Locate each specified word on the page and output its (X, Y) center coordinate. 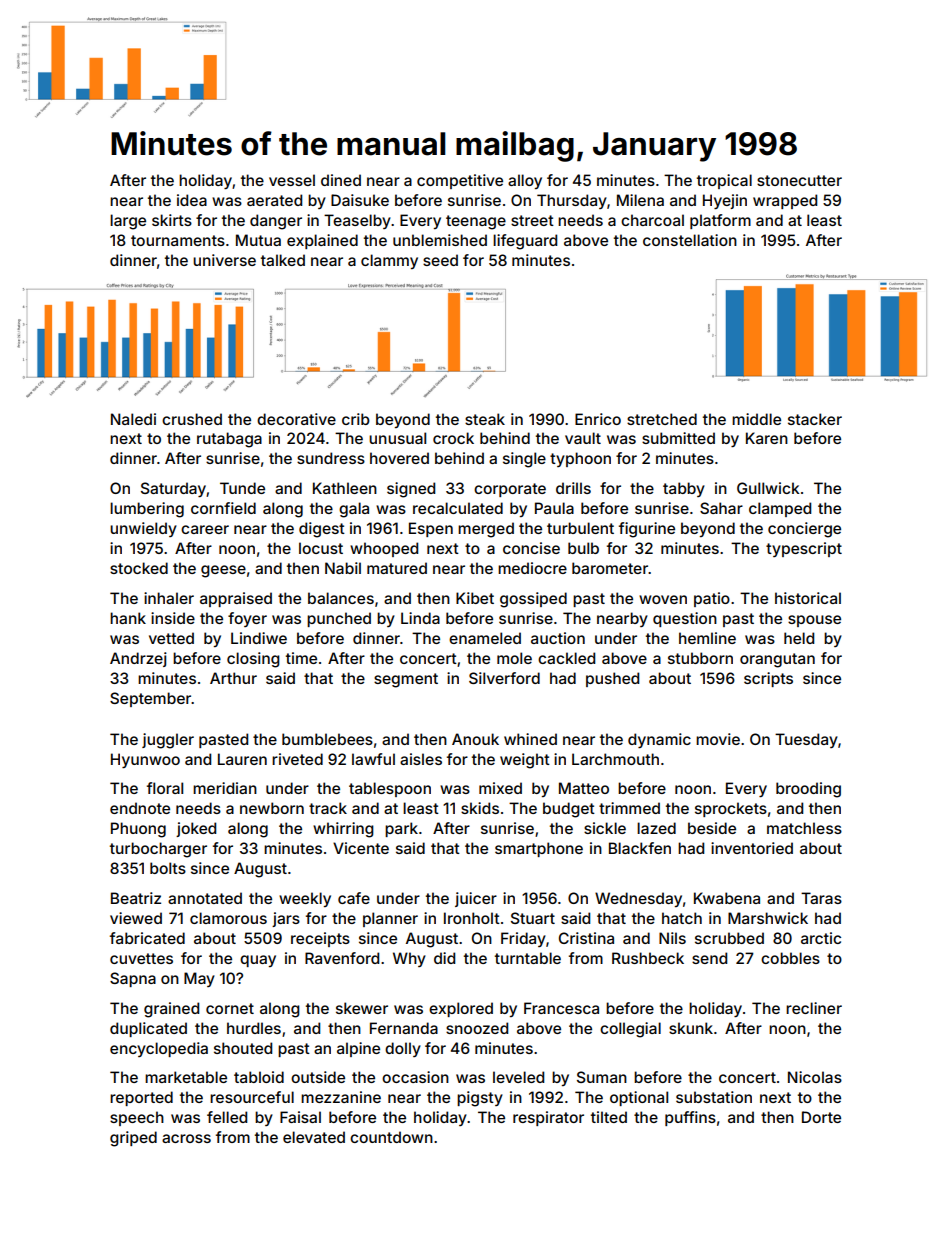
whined (530, 739)
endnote (140, 808)
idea (192, 200)
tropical (724, 181)
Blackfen (640, 848)
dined (341, 180)
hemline (707, 638)
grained (171, 1010)
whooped (384, 549)
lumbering (147, 510)
